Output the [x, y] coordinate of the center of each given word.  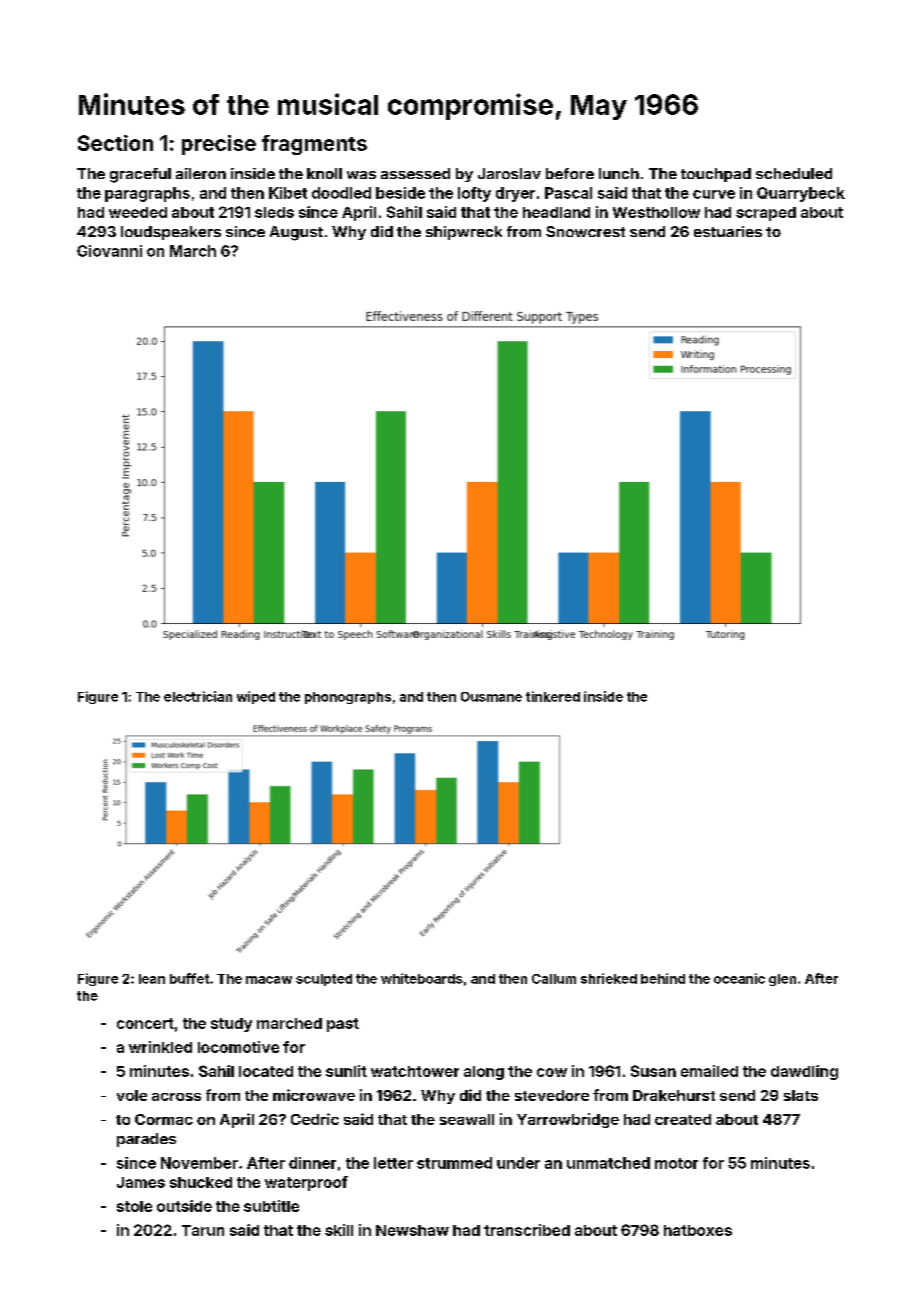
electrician [198, 696]
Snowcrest [585, 231]
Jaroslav [509, 173]
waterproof [306, 1183]
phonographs [348, 698]
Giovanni [109, 251]
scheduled [794, 173]
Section [115, 143]
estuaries [728, 231]
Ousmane [491, 697]
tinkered [553, 696]
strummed [454, 1163]
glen [782, 980]
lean [152, 979]
